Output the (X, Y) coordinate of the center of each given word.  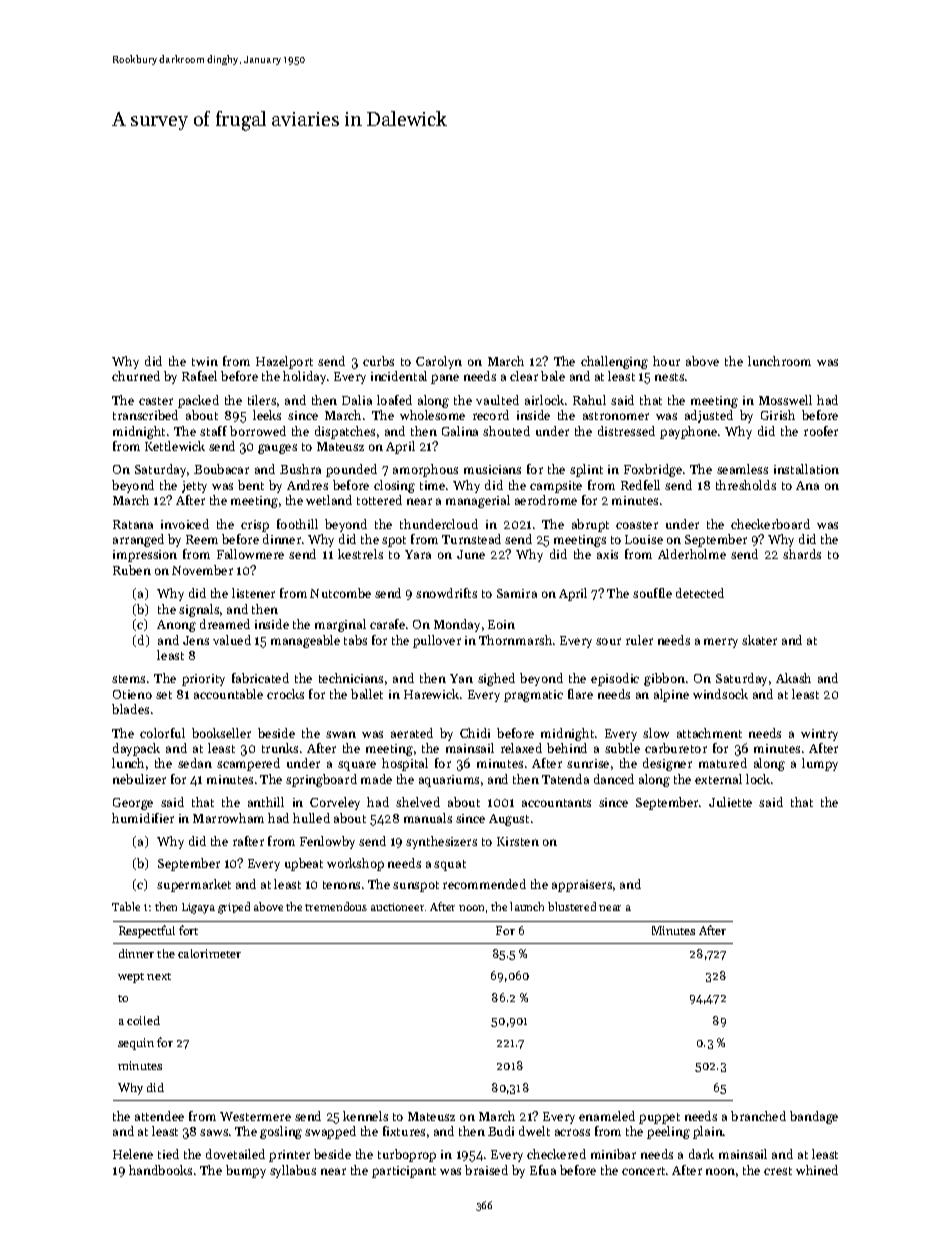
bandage (814, 1117)
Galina (460, 431)
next (159, 976)
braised (486, 1170)
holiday (304, 377)
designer (667, 764)
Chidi (475, 733)
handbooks (160, 1170)
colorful (162, 733)
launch (527, 906)
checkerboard (770, 524)
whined (817, 1170)
